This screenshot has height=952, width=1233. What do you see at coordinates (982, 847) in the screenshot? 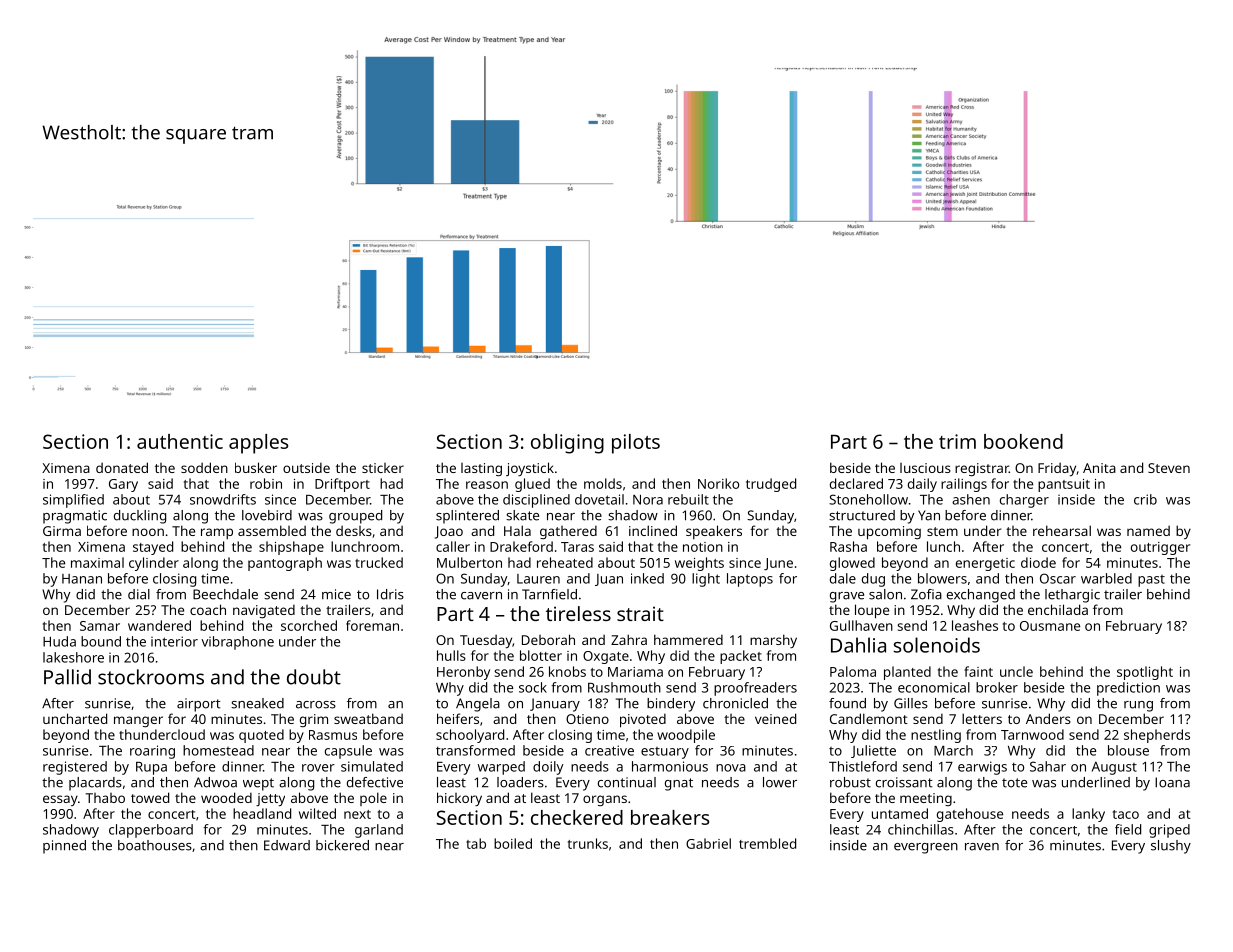
I see `raven` at bounding box center [982, 847].
